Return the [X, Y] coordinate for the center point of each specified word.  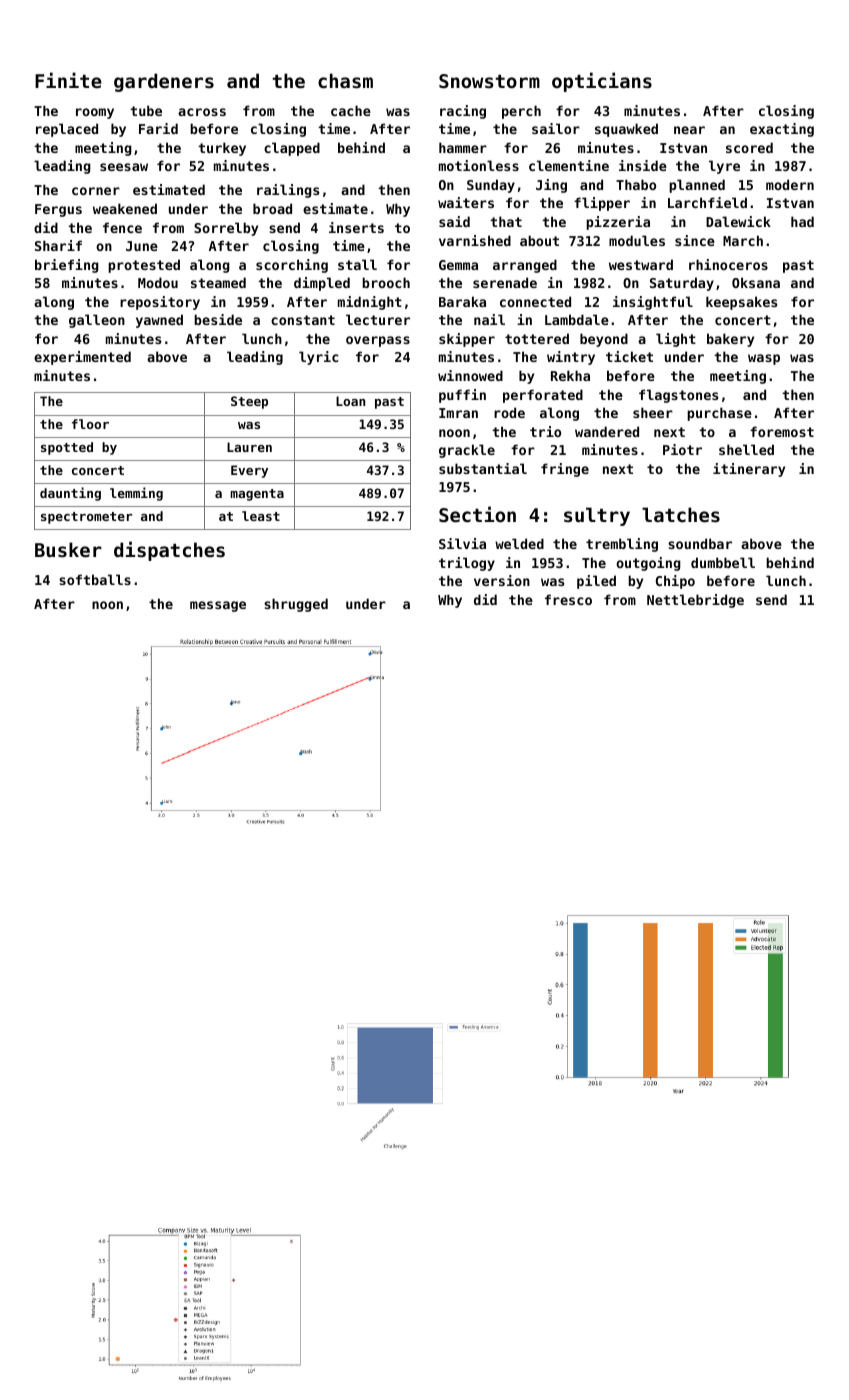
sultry [597, 516]
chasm [345, 80]
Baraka [462, 301]
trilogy [467, 564]
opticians [602, 82]
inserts [356, 227]
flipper [602, 204]
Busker [68, 550]
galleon [97, 321]
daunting [70, 494]
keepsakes [741, 303]
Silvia [462, 543]
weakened [125, 208]
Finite [68, 80]
